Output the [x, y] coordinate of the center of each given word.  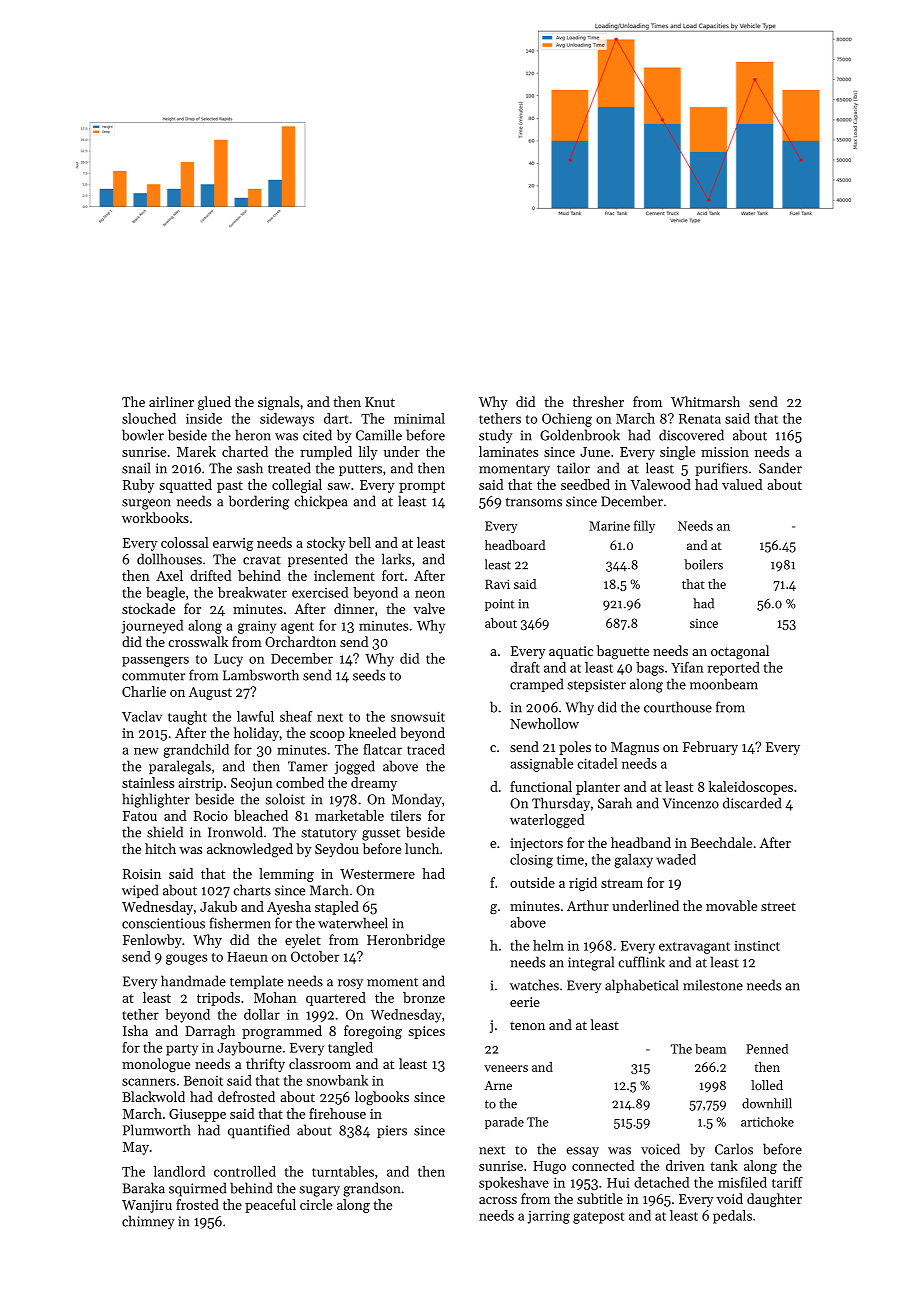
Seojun [252, 784]
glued [214, 403]
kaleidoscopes [751, 788]
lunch [422, 848]
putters [360, 470]
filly [644, 526]
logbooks [382, 1098]
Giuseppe [197, 1115]
